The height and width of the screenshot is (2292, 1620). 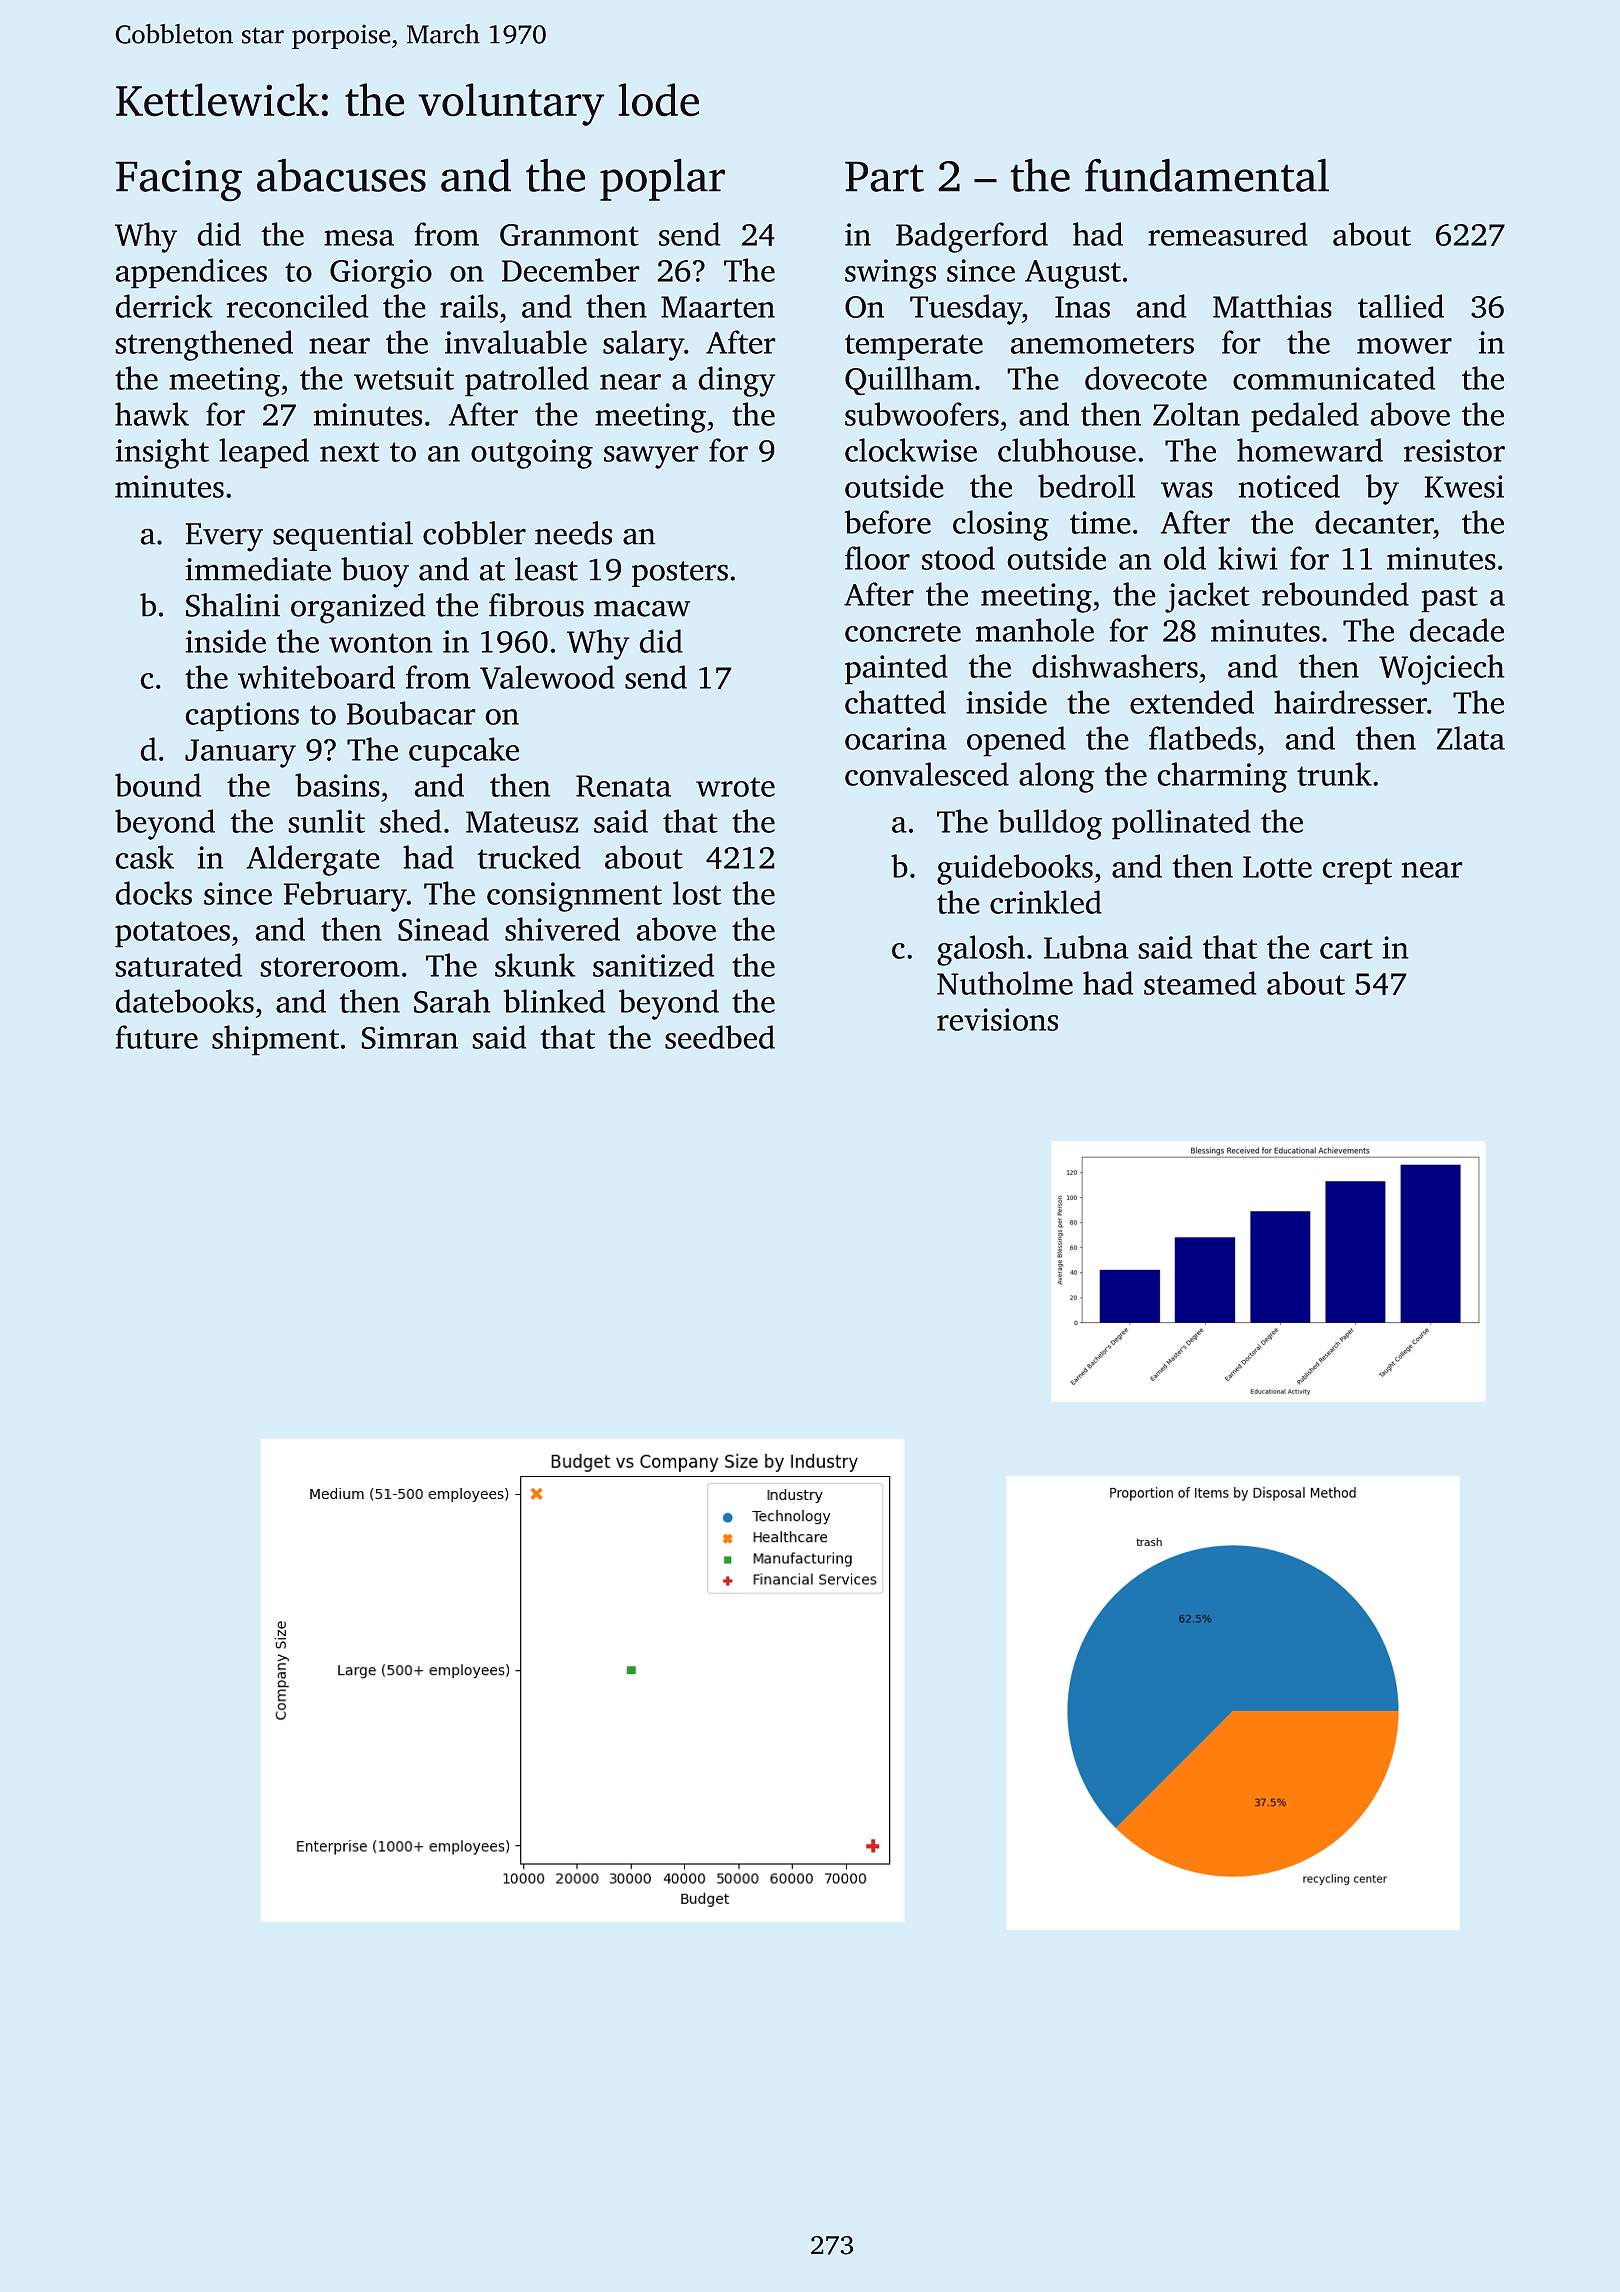 I want to click on dovecote, so click(x=1146, y=378).
